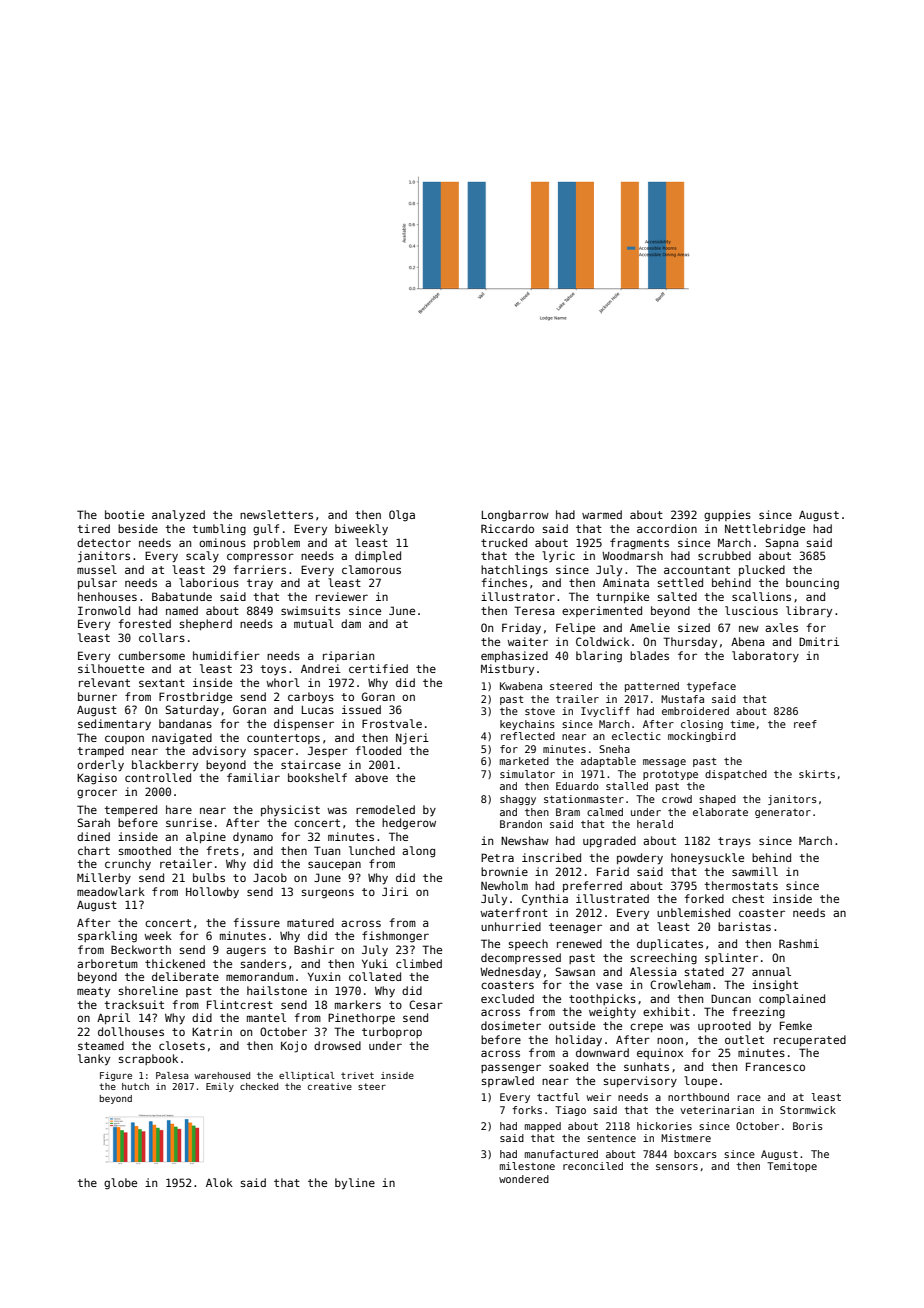 The height and width of the screenshot is (1308, 924). I want to click on globe, so click(120, 1184).
